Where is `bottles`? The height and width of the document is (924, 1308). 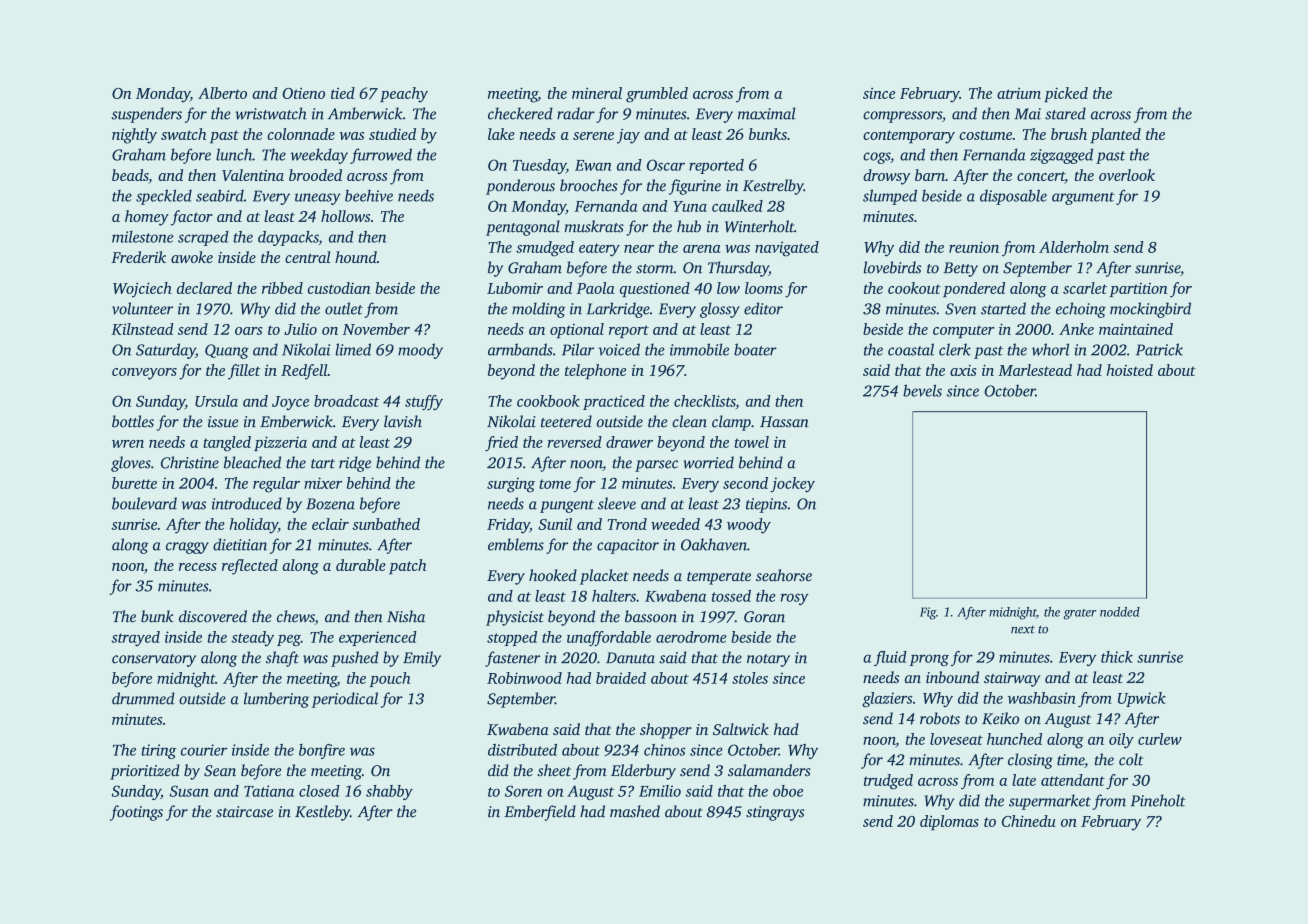 bottles is located at coordinates (133, 421).
